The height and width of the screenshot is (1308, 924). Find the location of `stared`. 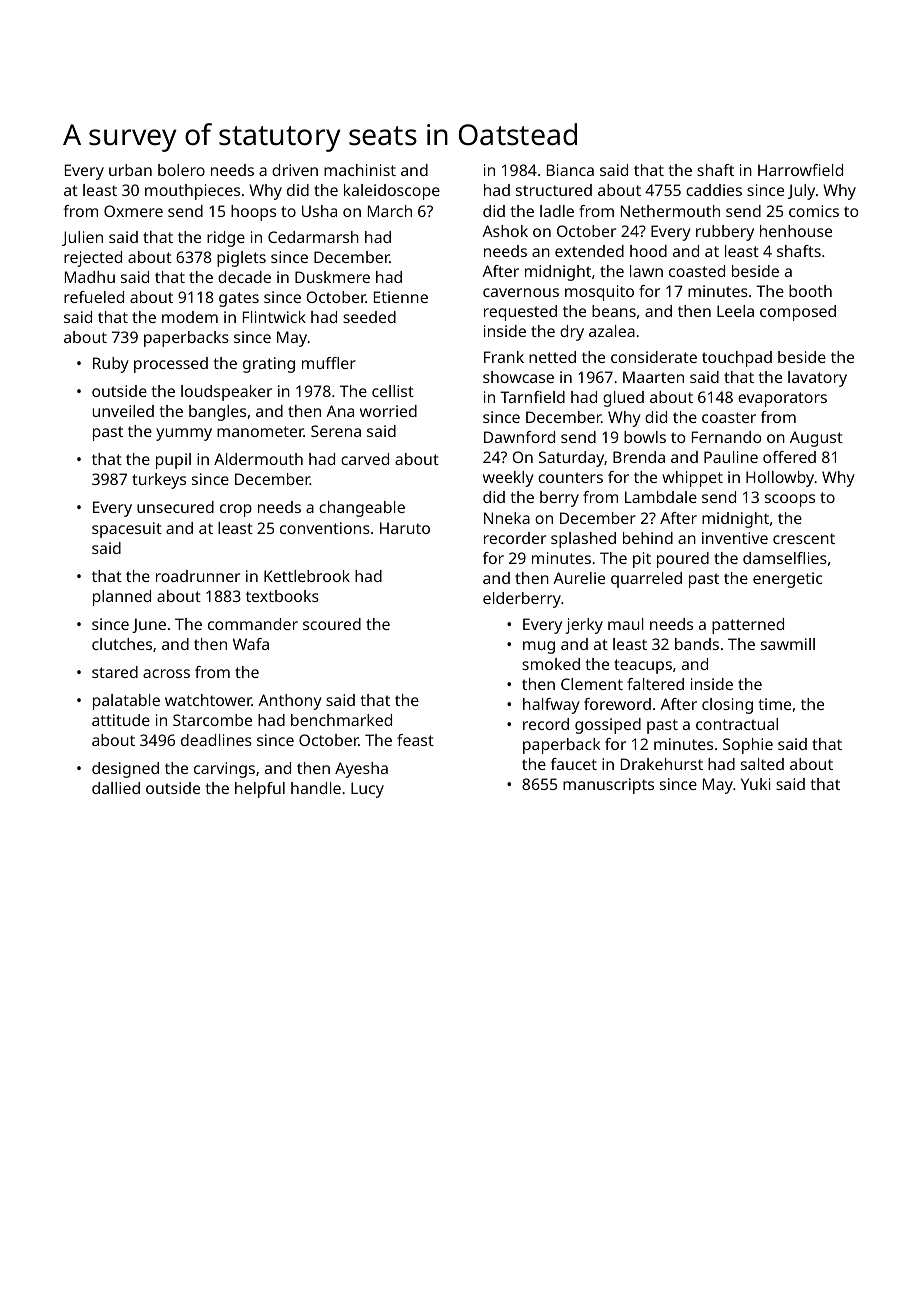

stared is located at coordinates (115, 672).
